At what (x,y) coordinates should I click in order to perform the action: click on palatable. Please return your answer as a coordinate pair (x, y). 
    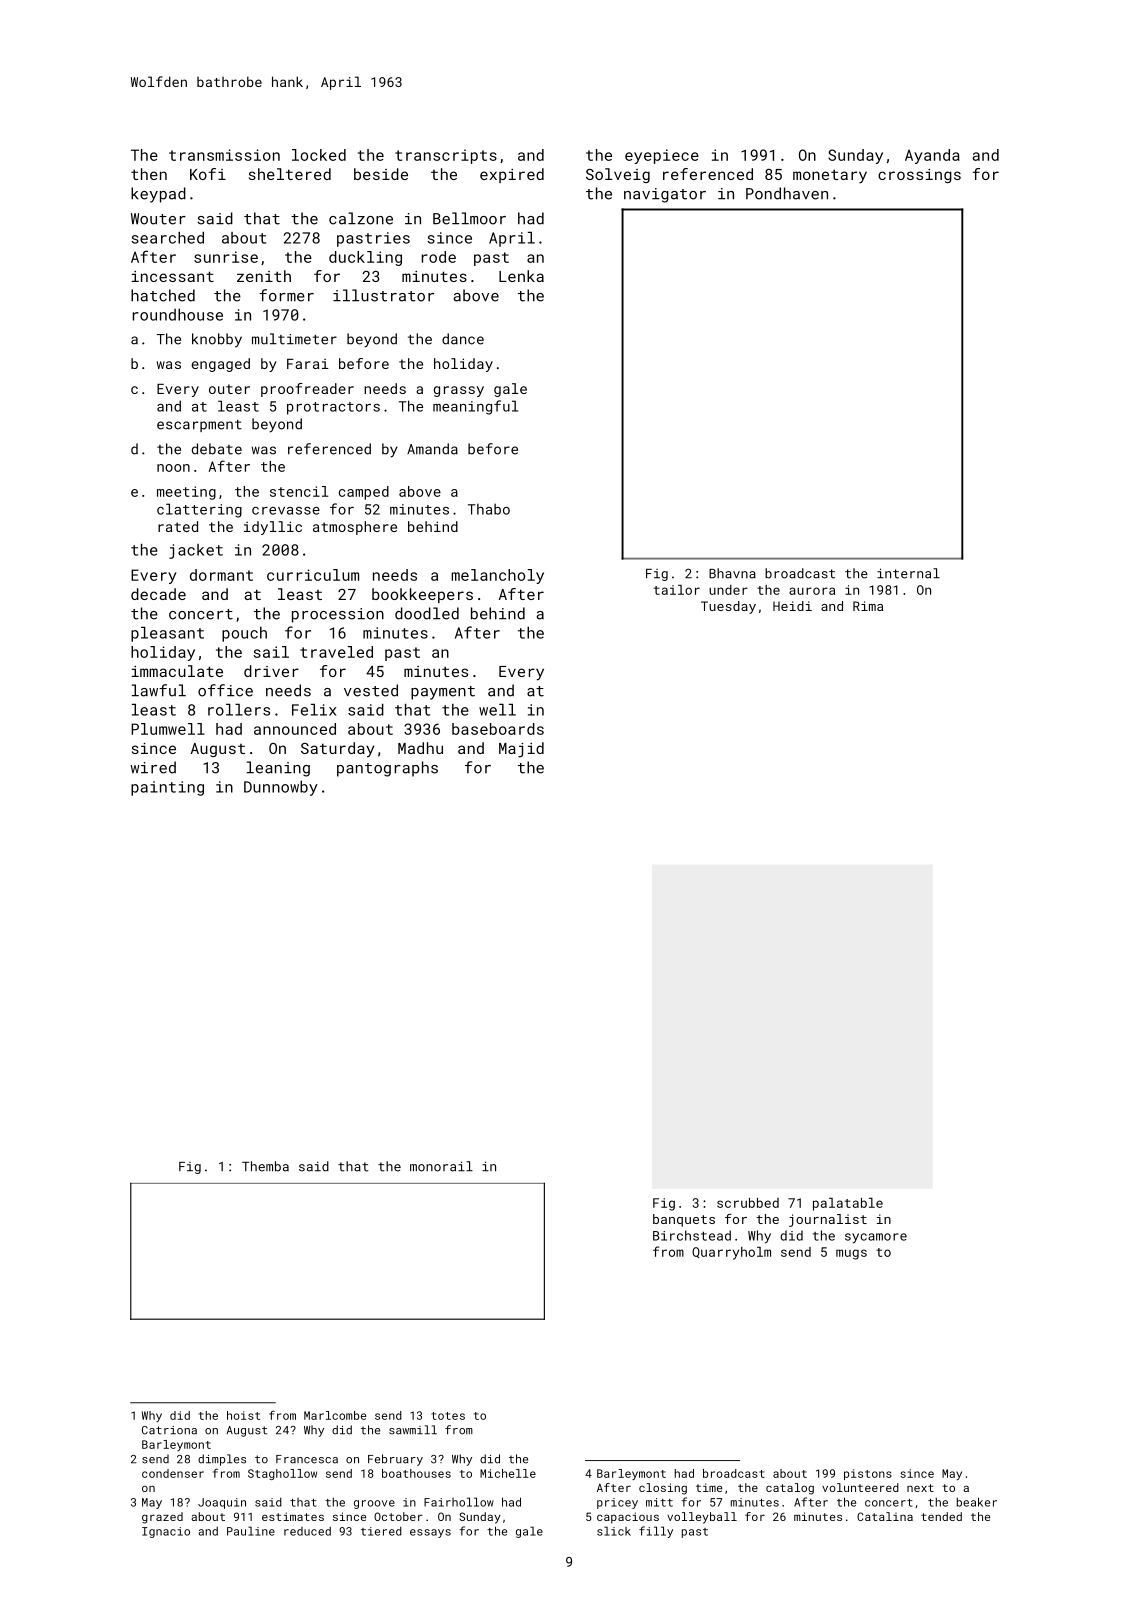
    Looking at the image, I should click on (848, 1204).
